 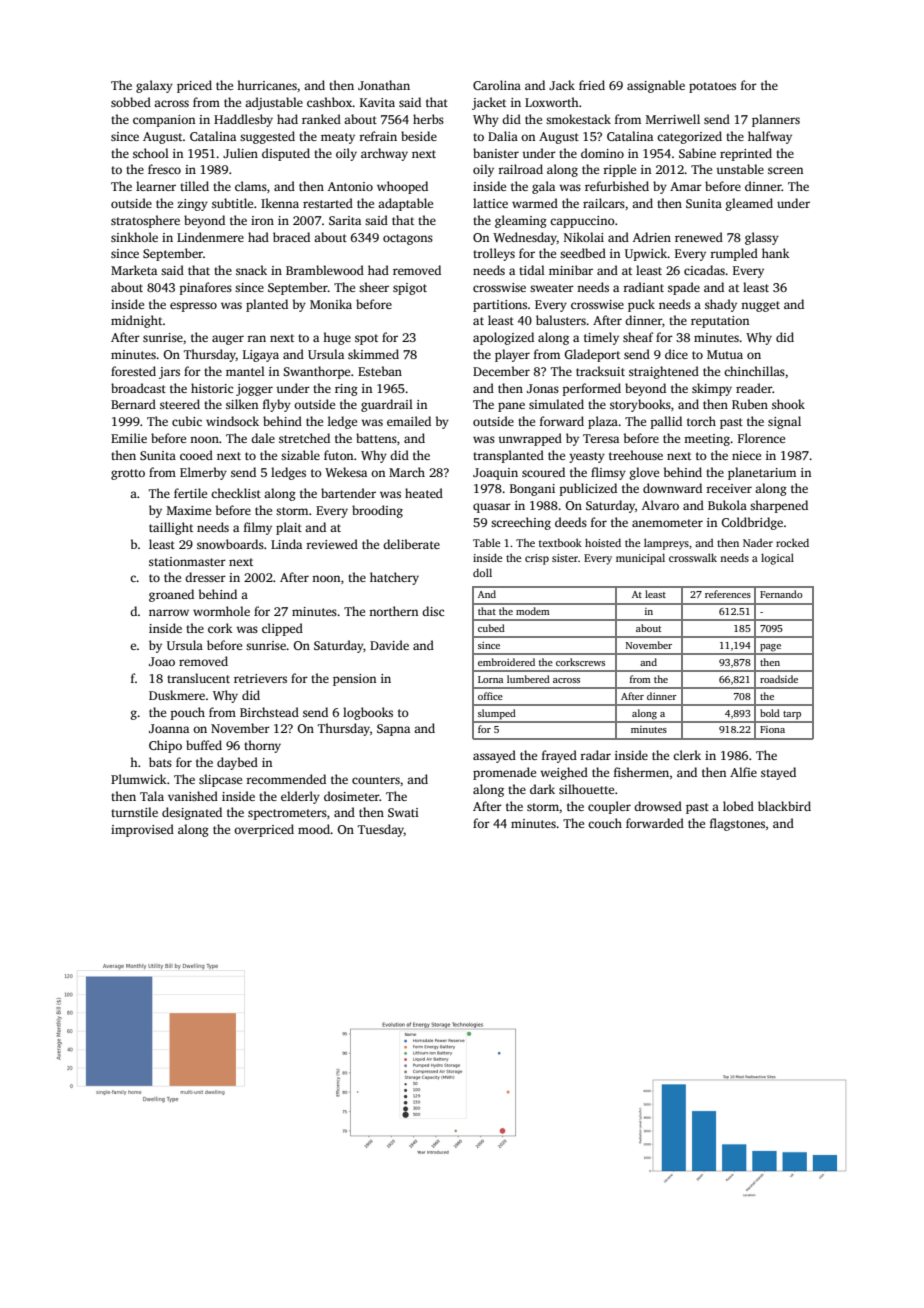 What do you see at coordinates (699, 237) in the screenshot?
I see `renewed` at bounding box center [699, 237].
